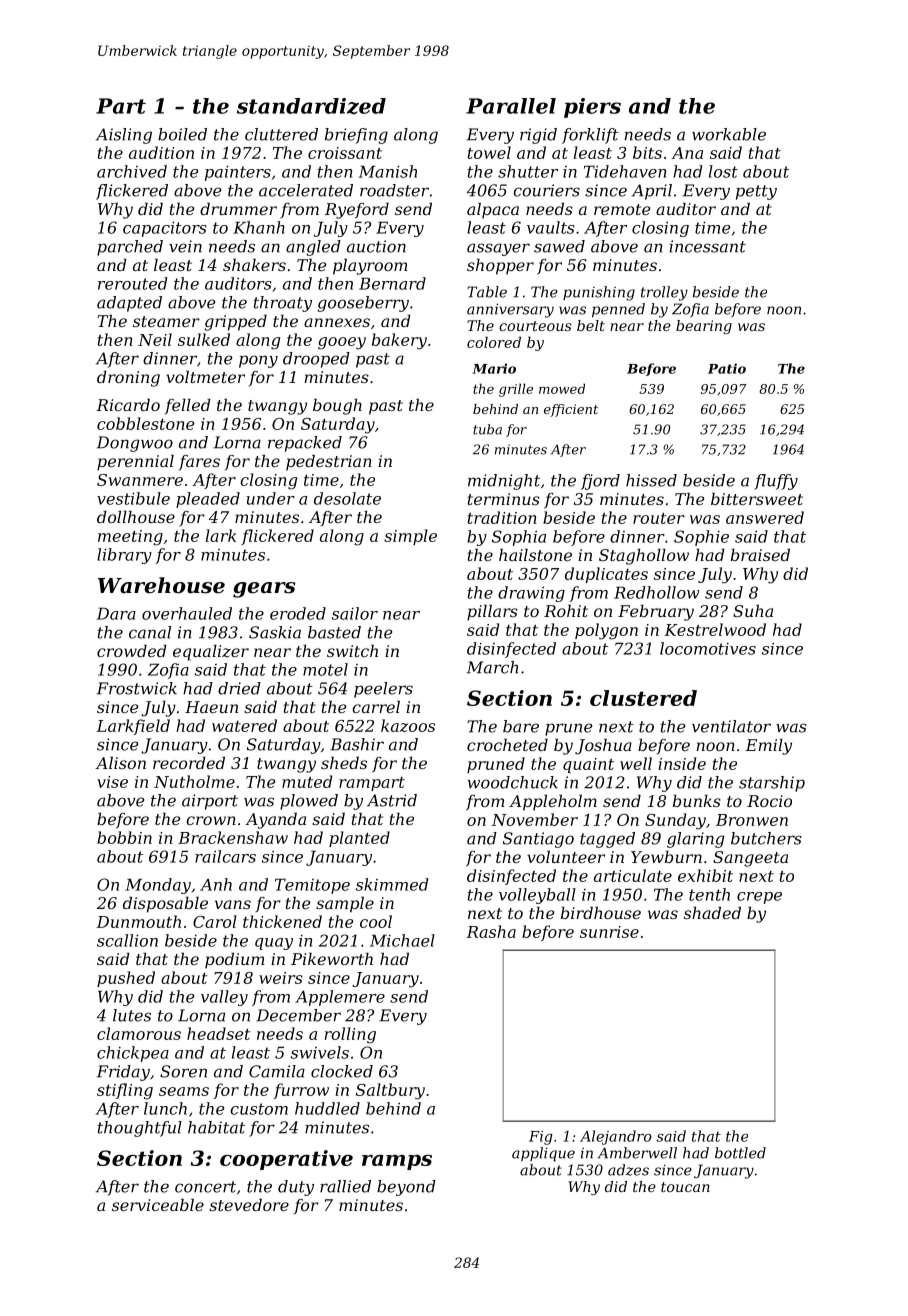  I want to click on skimmed, so click(392, 884).
